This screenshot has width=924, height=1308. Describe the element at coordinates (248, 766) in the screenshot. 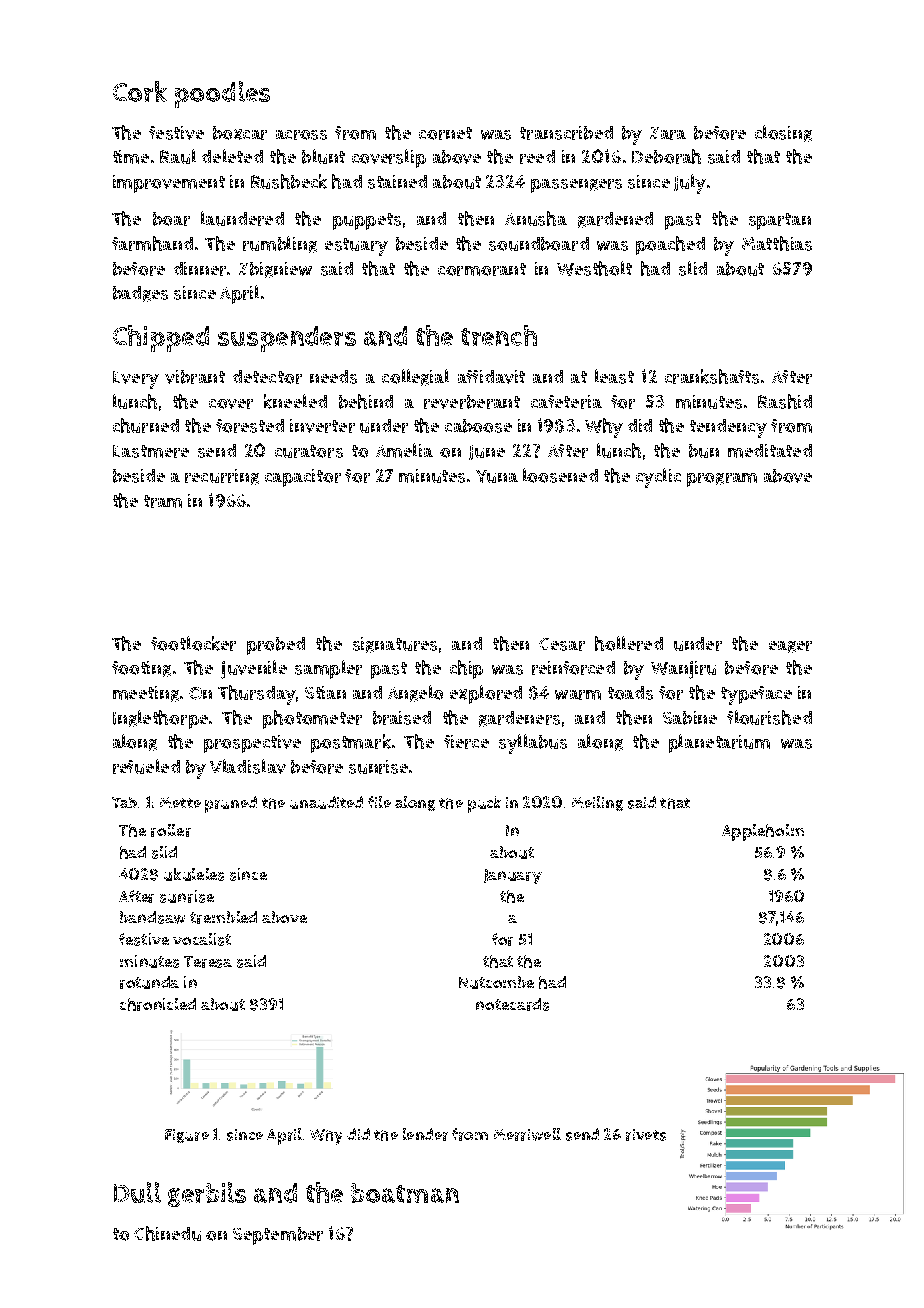

I see `Vladislav` at that location.
